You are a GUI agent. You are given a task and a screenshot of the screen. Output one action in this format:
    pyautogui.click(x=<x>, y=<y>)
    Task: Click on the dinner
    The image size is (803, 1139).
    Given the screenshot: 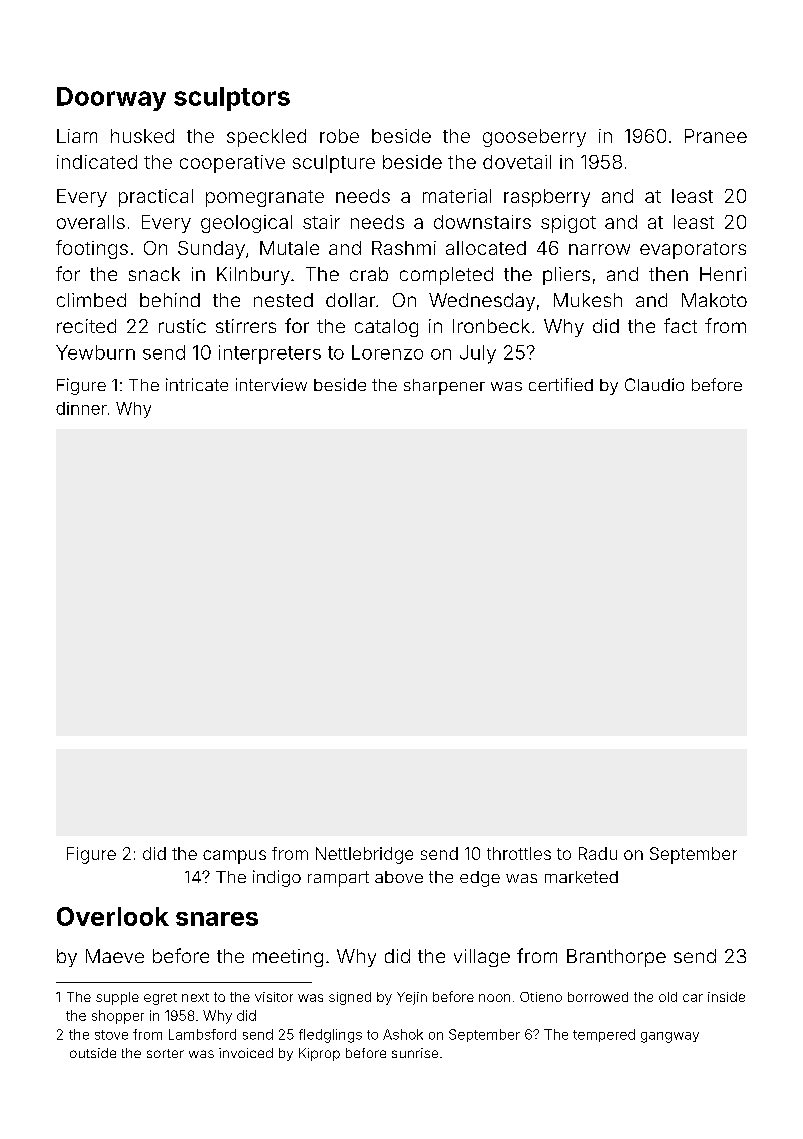 What is the action you would take?
    pyautogui.click(x=81, y=408)
